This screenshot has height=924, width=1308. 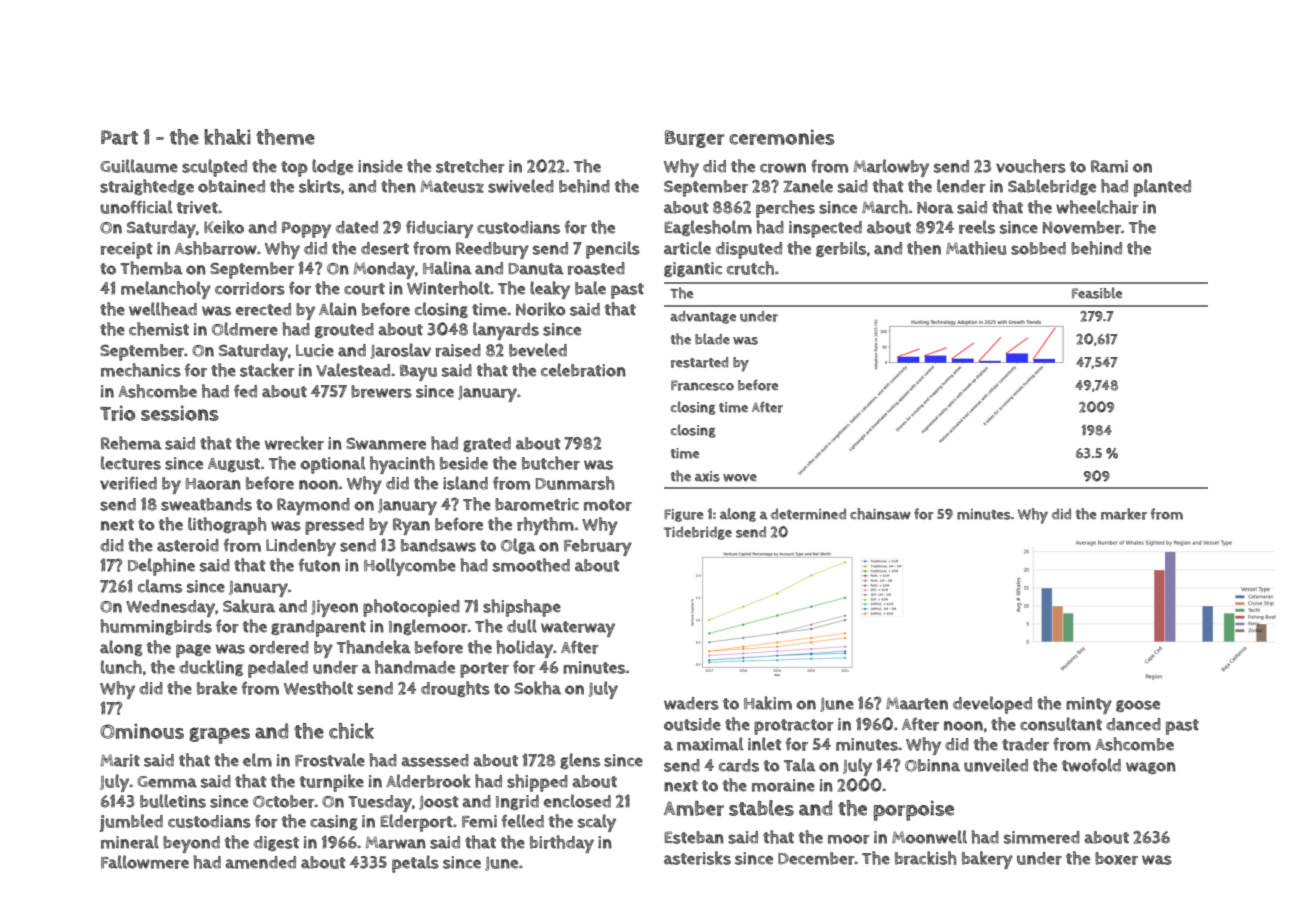 I want to click on Bayu, so click(x=418, y=373).
